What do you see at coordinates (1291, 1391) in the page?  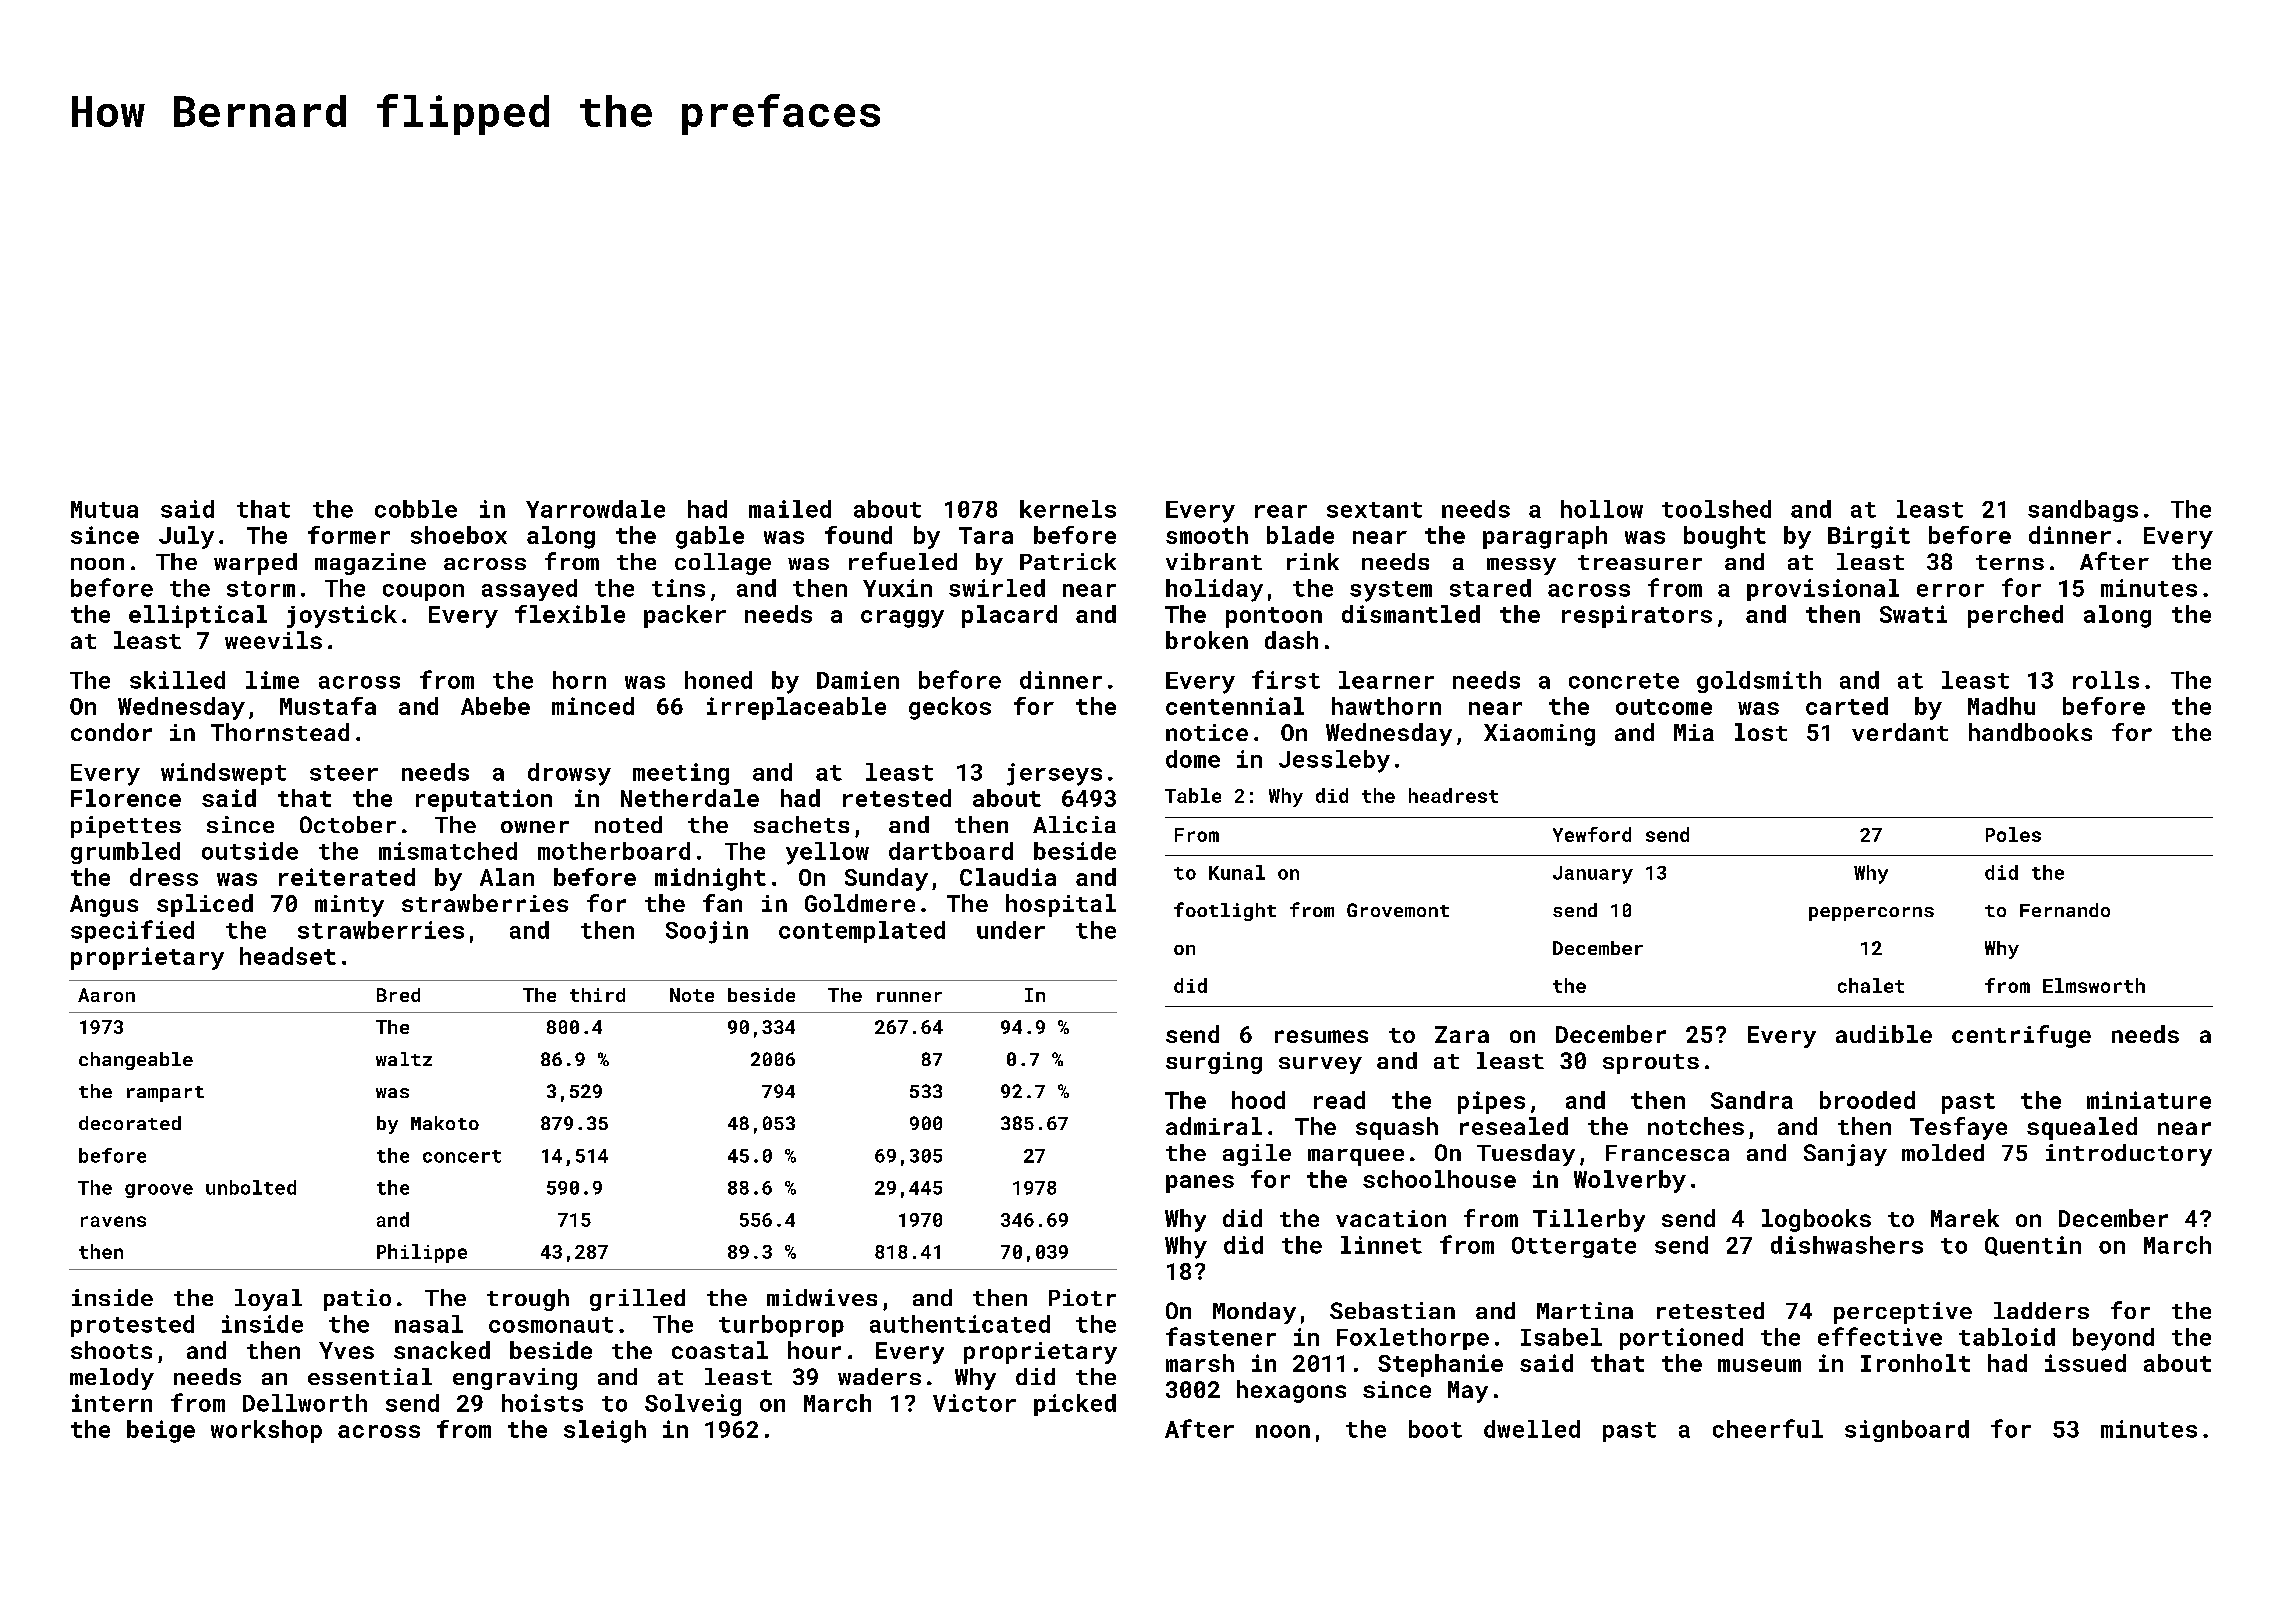 I see `hexagons` at bounding box center [1291, 1391].
